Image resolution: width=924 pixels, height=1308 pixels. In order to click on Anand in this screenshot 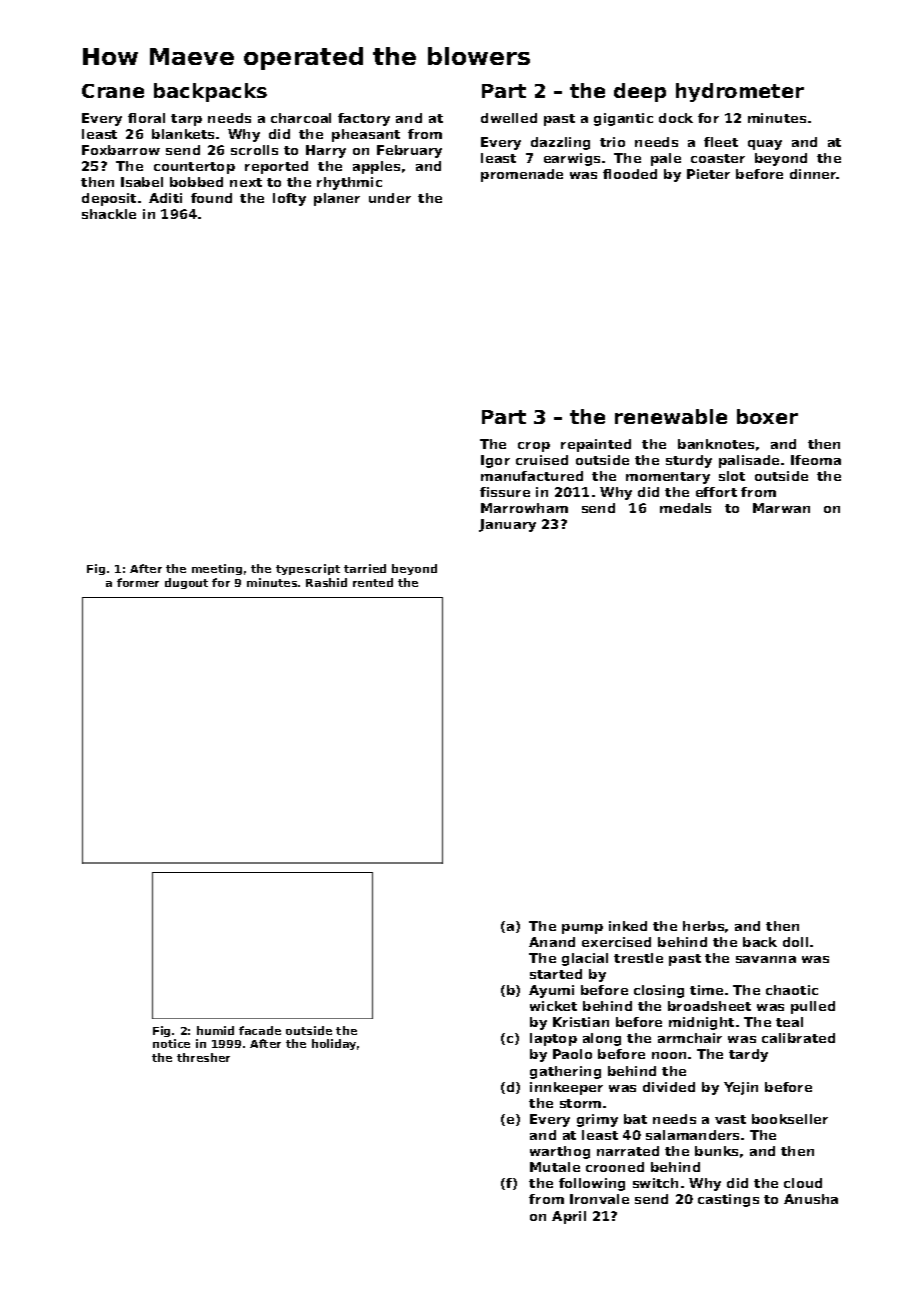, I will do `click(552, 942)`.
